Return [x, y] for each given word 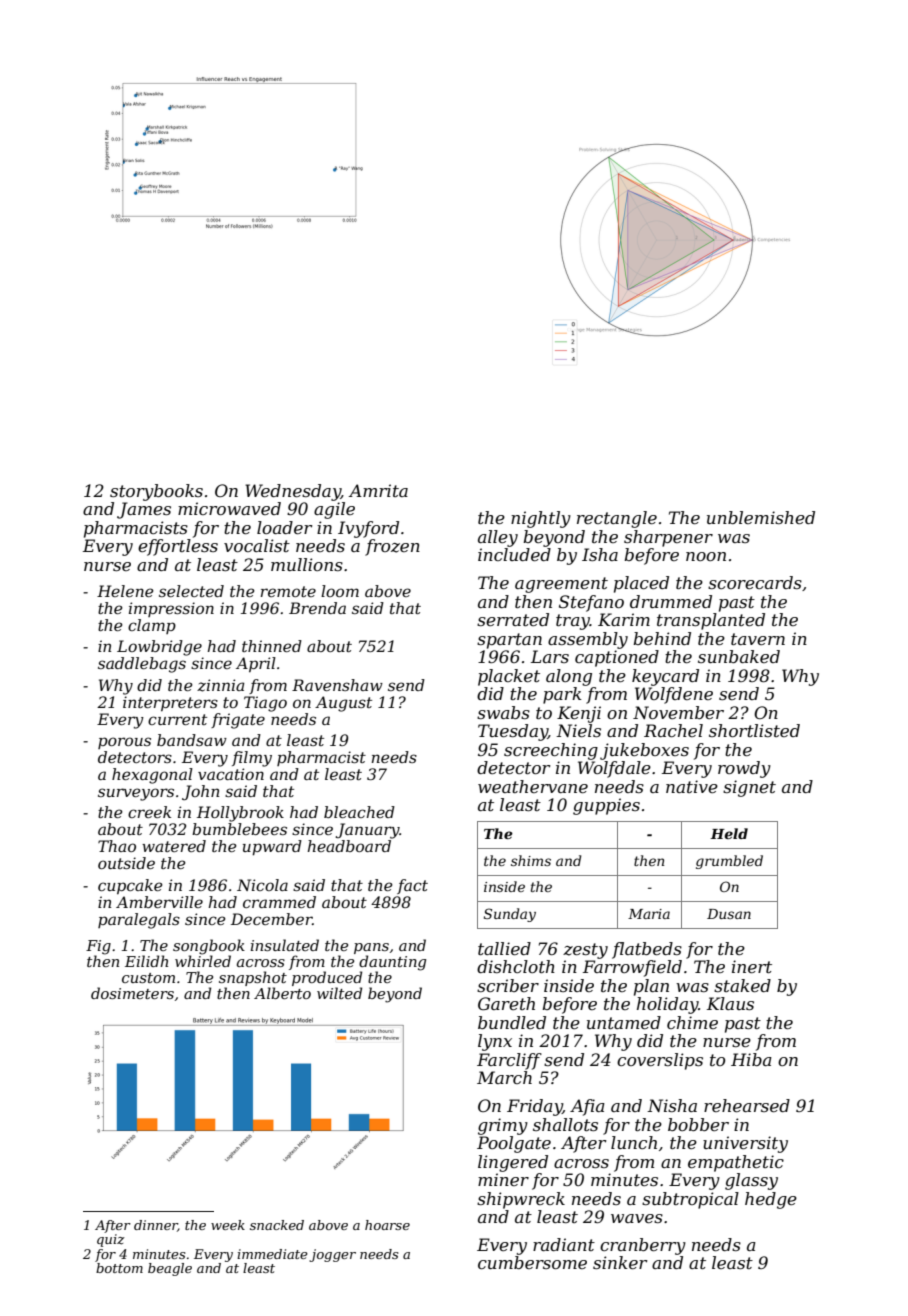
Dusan [729, 914]
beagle [170, 1269]
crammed [279, 902]
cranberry [643, 1246]
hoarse [387, 1225]
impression [171, 609]
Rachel [673, 730]
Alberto [282, 993]
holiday [667, 1005]
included [514, 554]
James [144, 510]
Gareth [506, 1003]
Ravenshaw [337, 685]
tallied [504, 948]
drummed [671, 601]
